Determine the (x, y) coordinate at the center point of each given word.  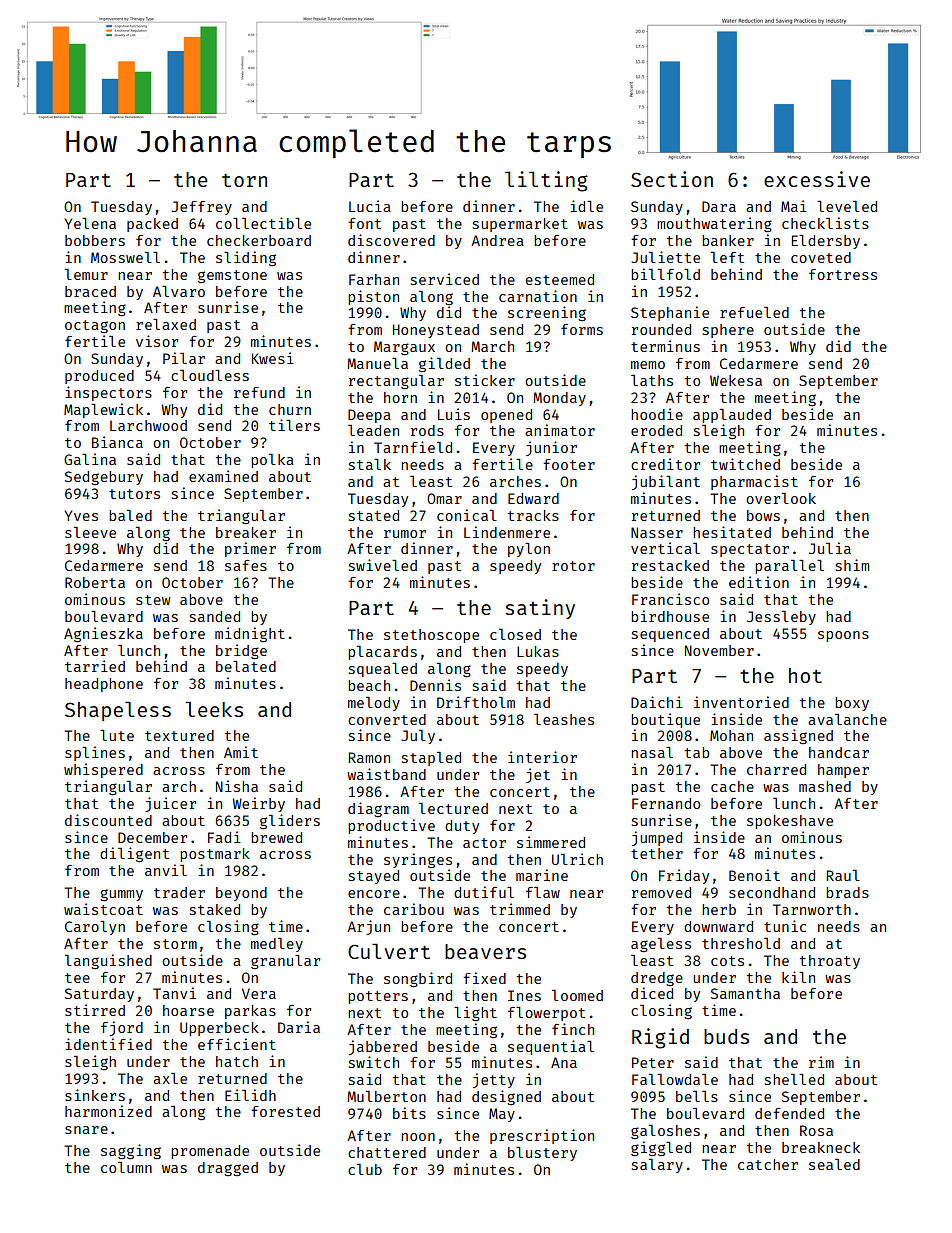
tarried (95, 666)
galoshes (665, 1132)
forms (582, 329)
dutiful (484, 892)
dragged (228, 1169)
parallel (789, 567)
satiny (540, 609)
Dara (719, 206)
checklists (825, 223)
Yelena (90, 223)
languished (108, 961)
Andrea (497, 240)
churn (290, 409)
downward (718, 926)
